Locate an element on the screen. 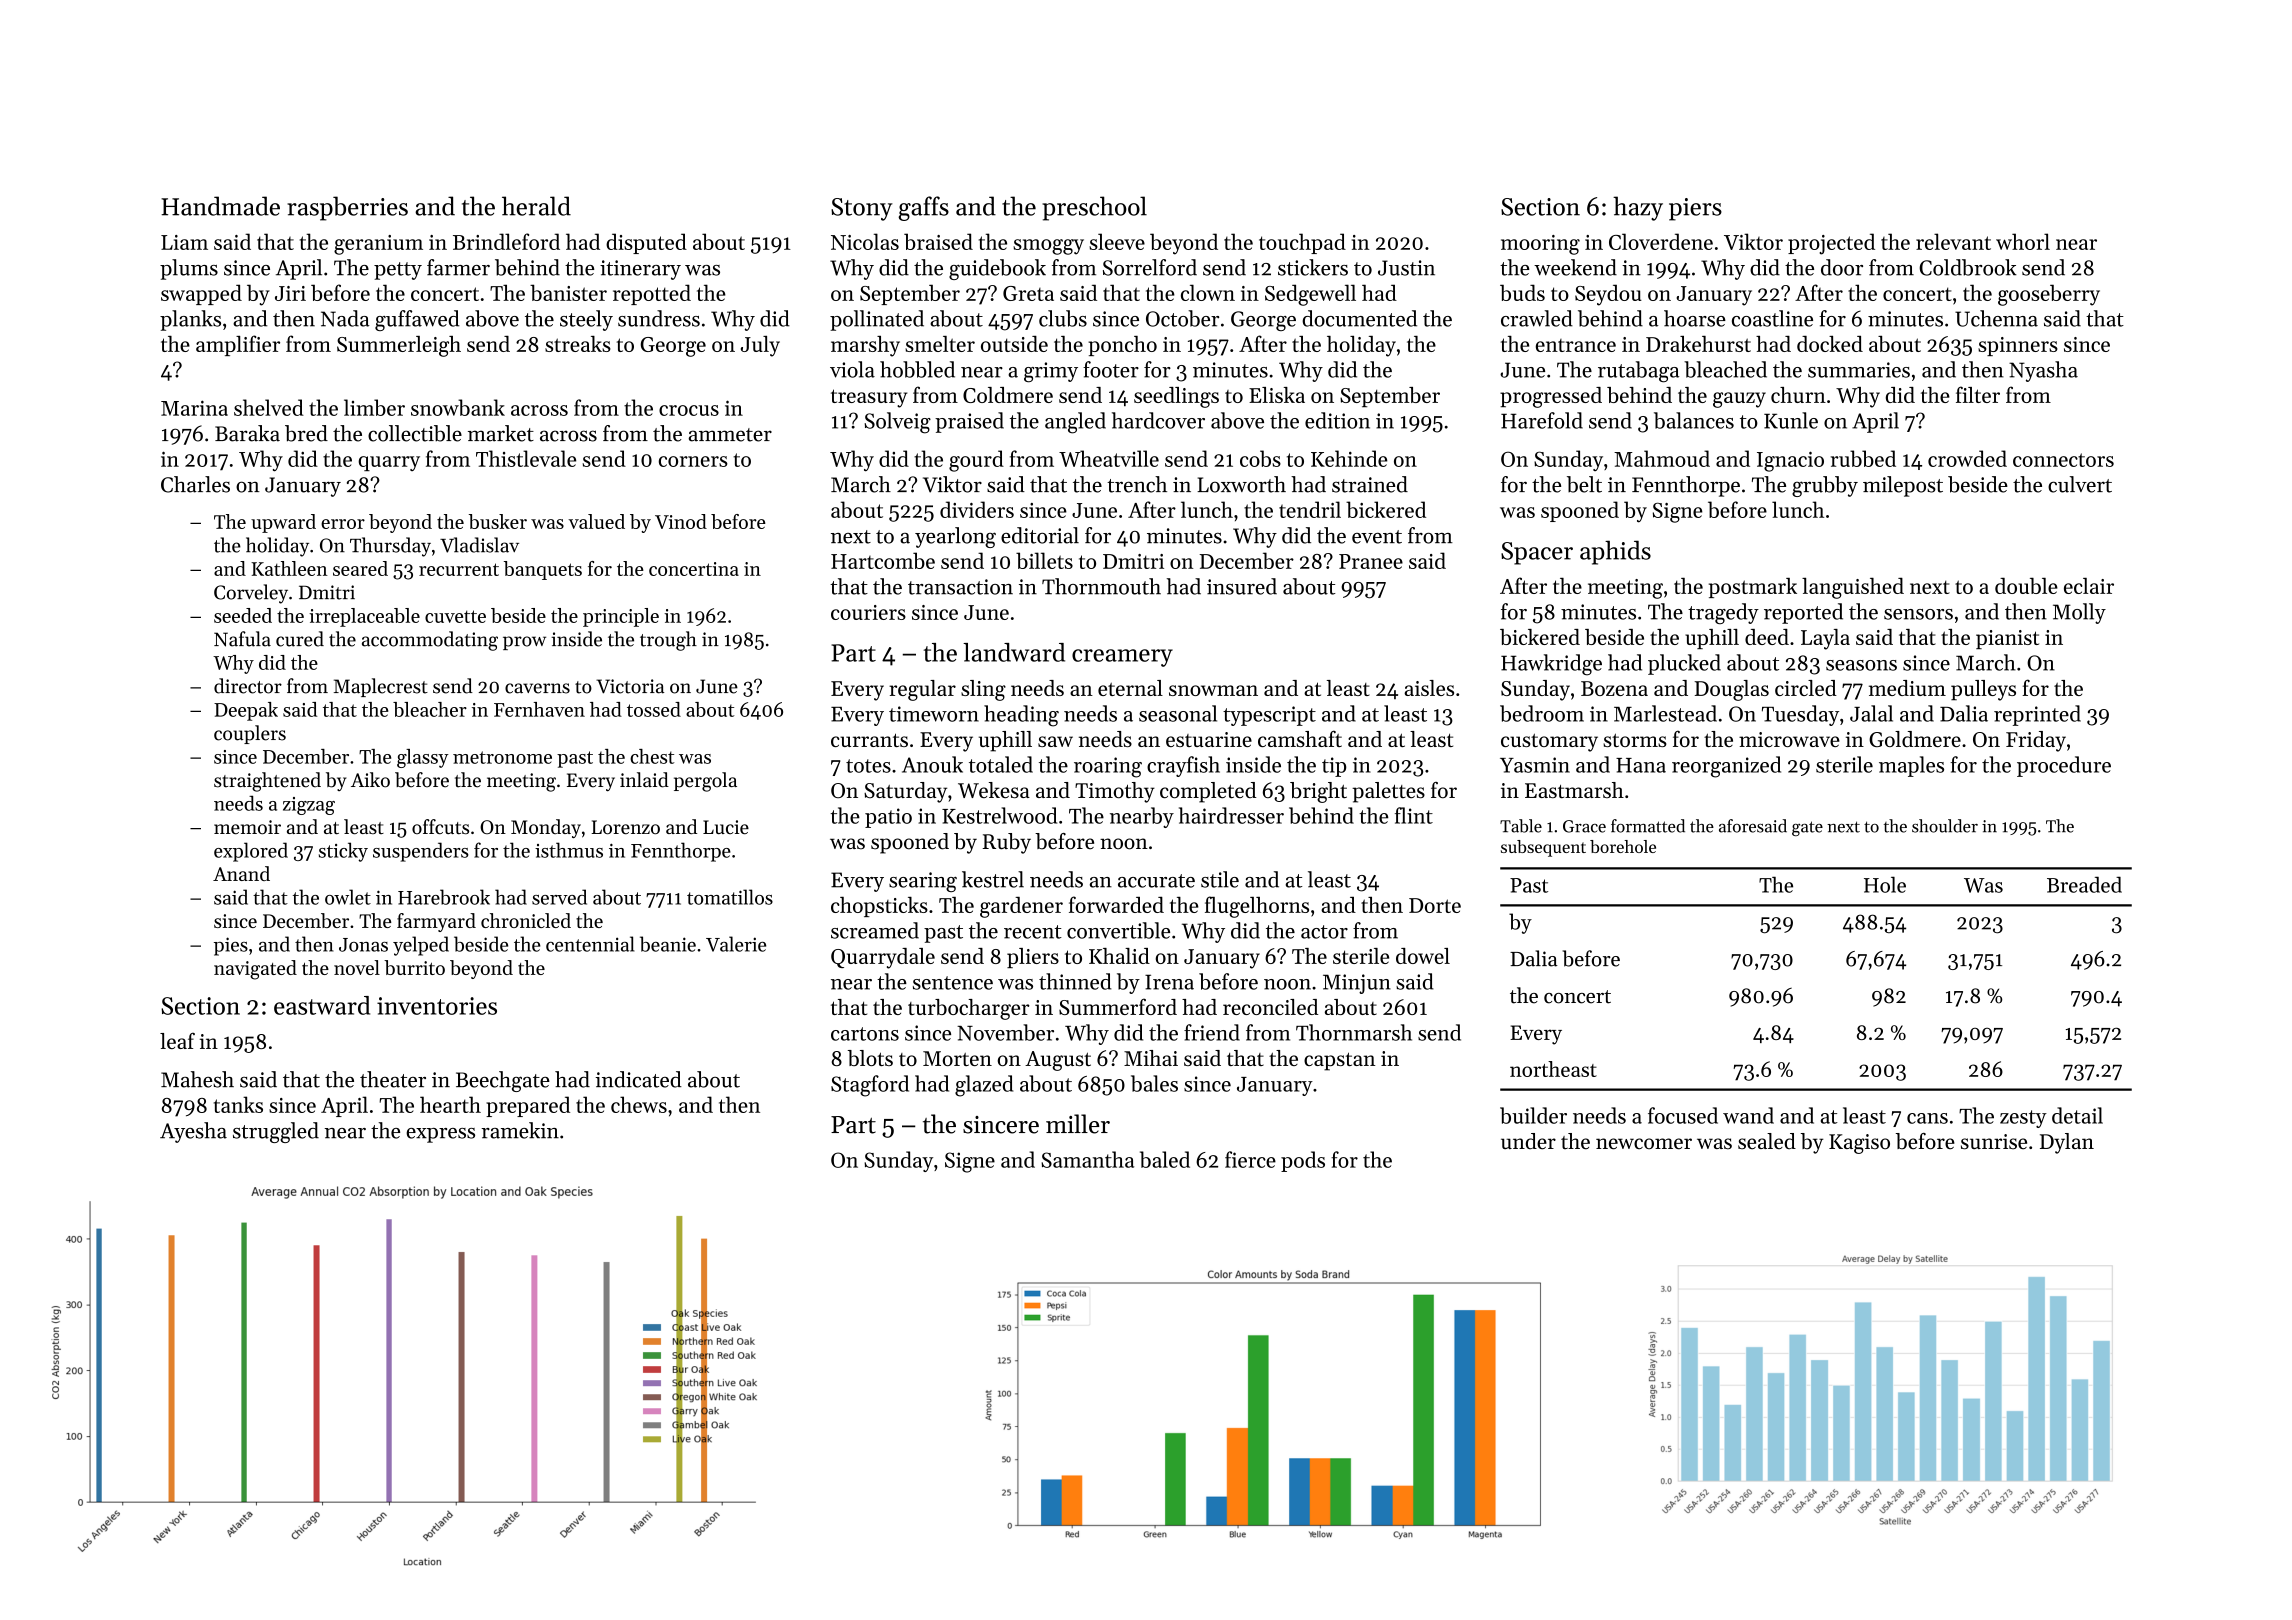  totes is located at coordinates (868, 766).
